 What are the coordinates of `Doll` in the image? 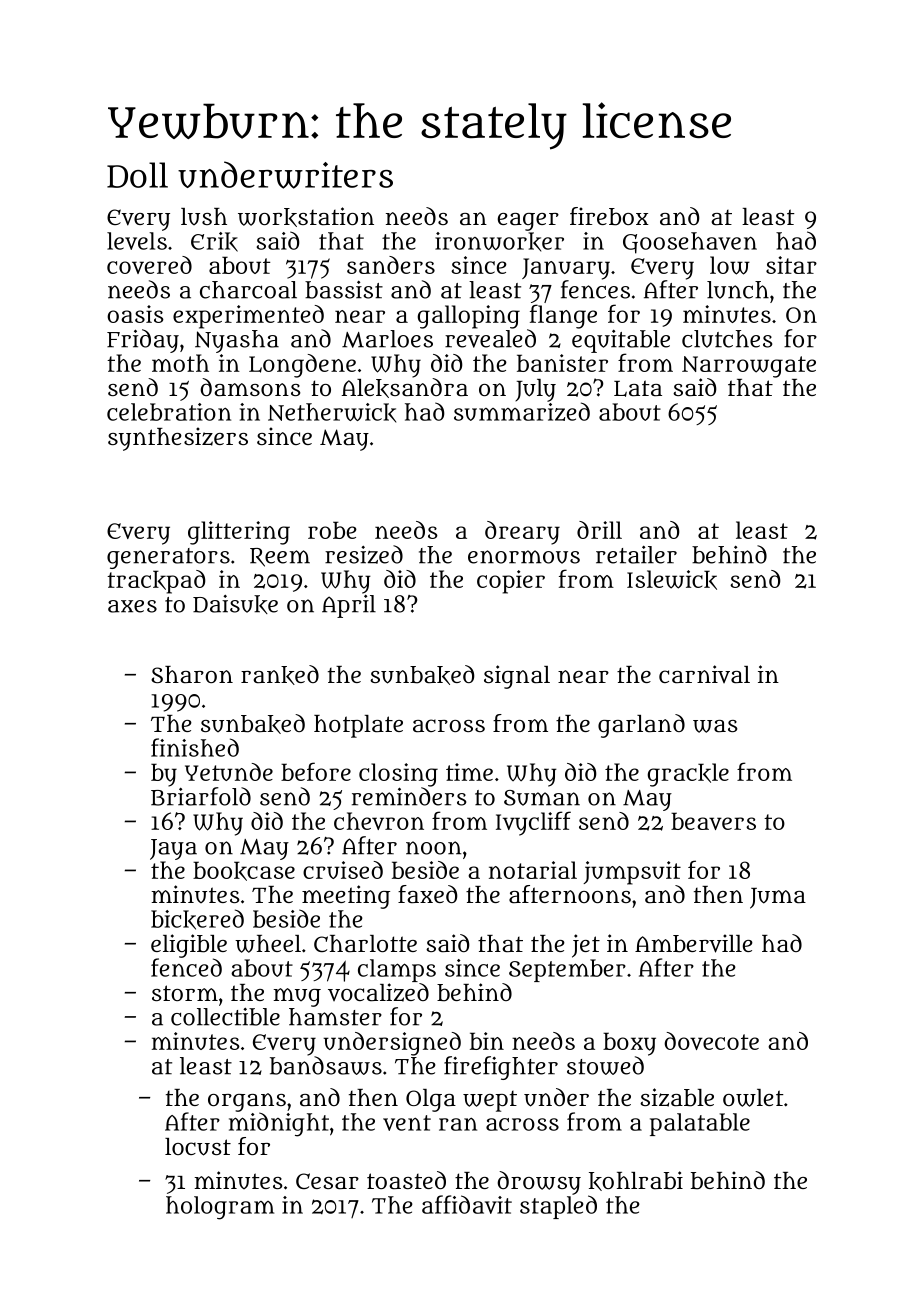 It's located at (137, 175).
